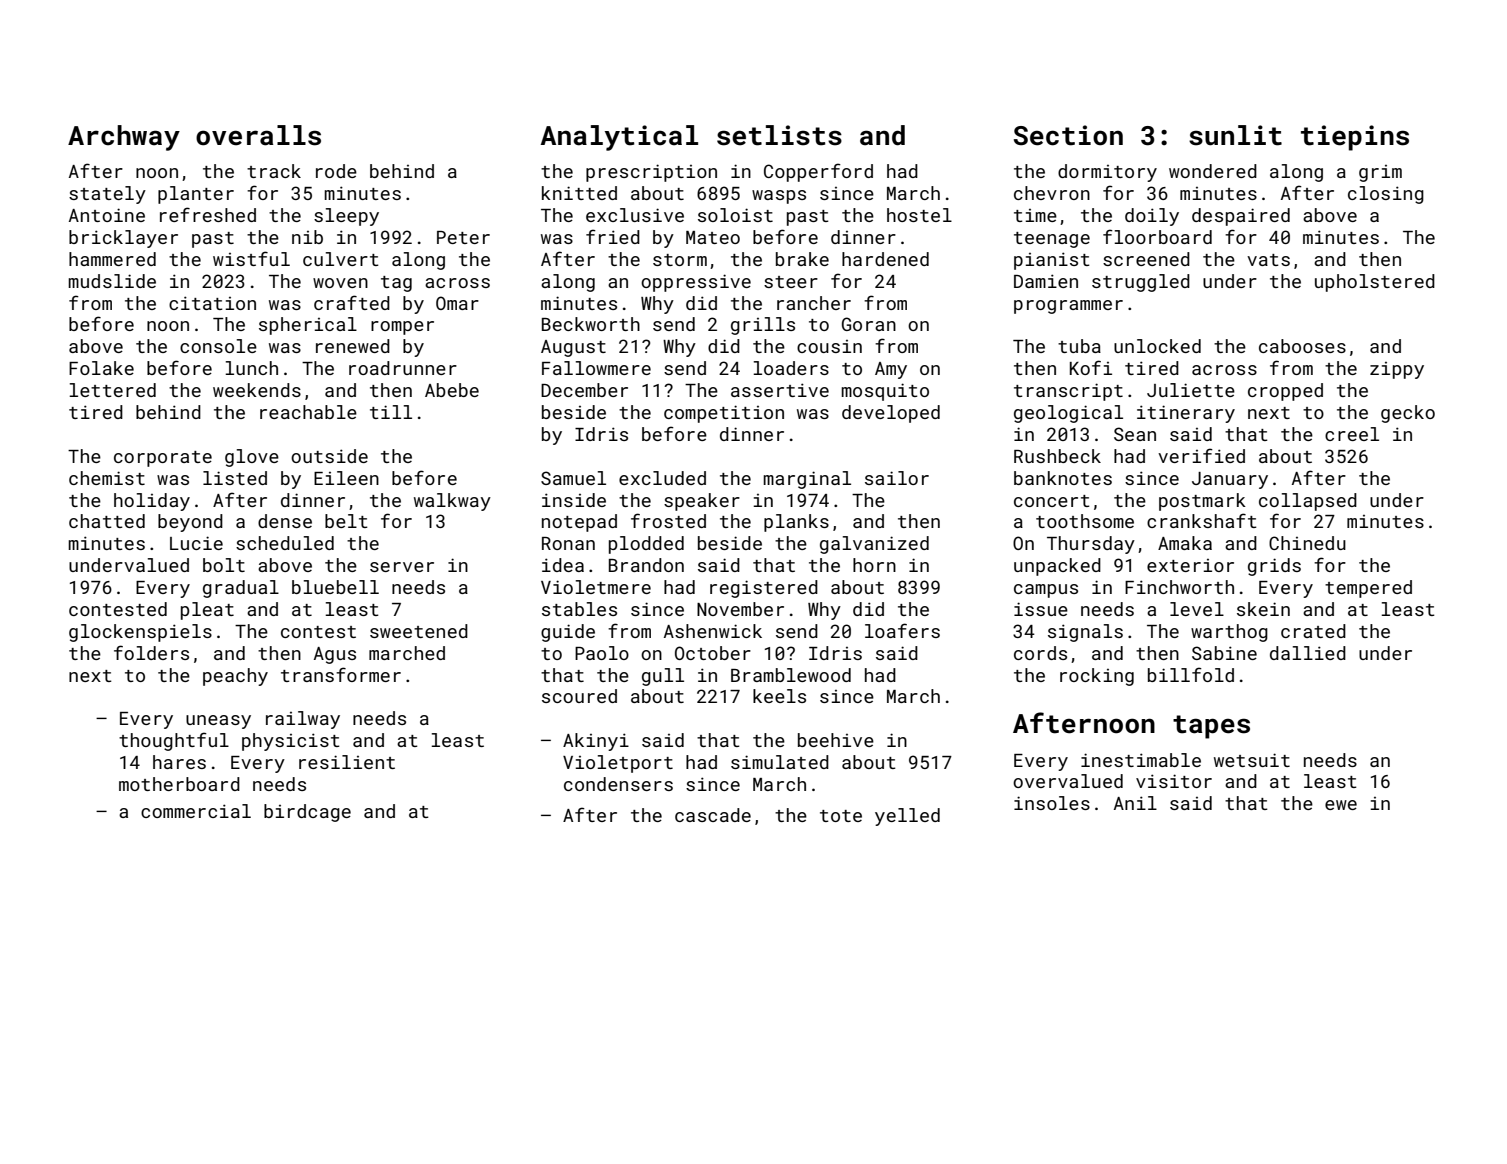 The height and width of the image is (1164, 1507). I want to click on frosted, so click(668, 520).
